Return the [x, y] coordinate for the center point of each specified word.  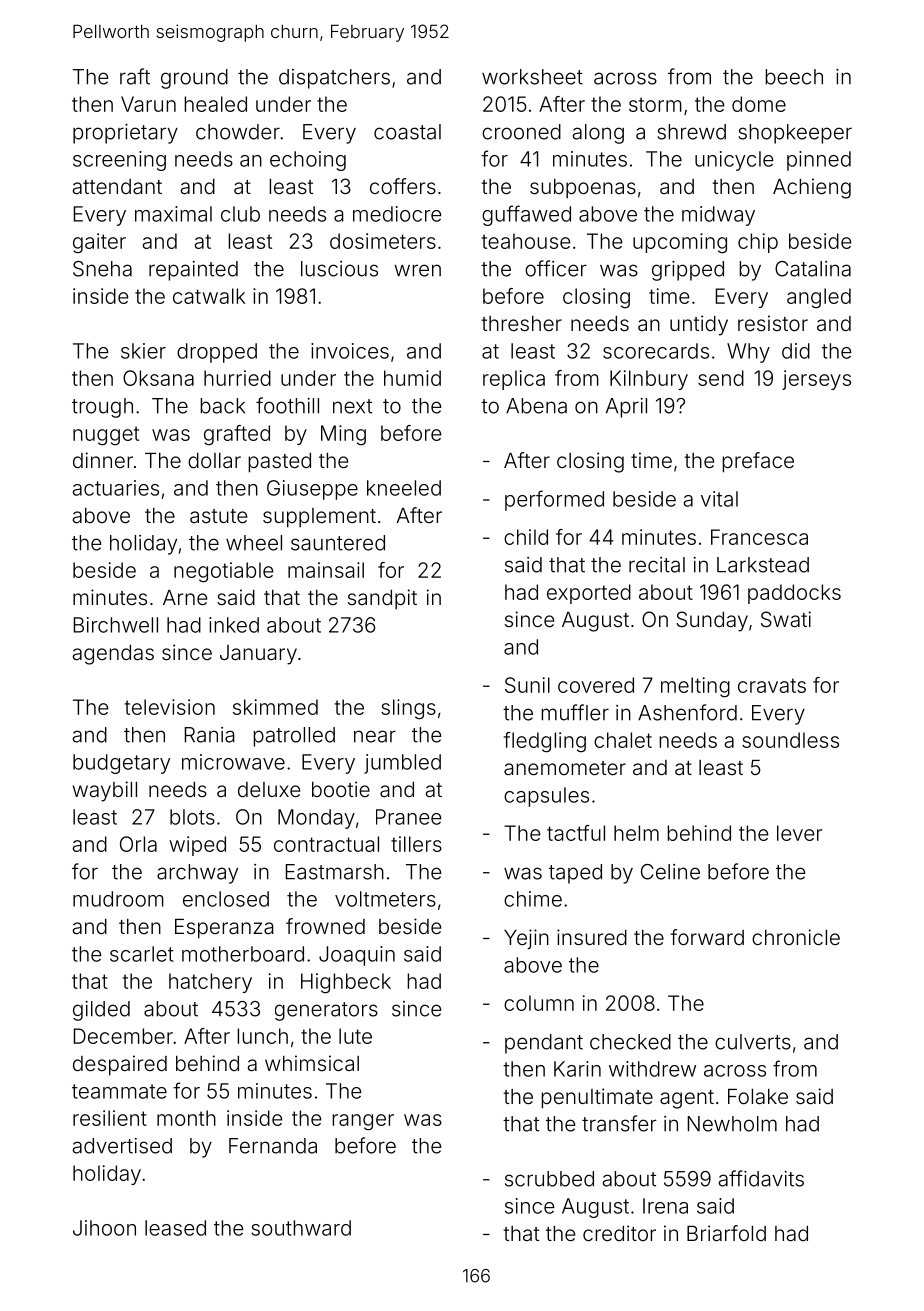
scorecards [656, 351]
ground [194, 79]
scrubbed [549, 1179]
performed [554, 500]
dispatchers [334, 79]
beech [794, 77]
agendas [113, 655]
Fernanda [273, 1146]
